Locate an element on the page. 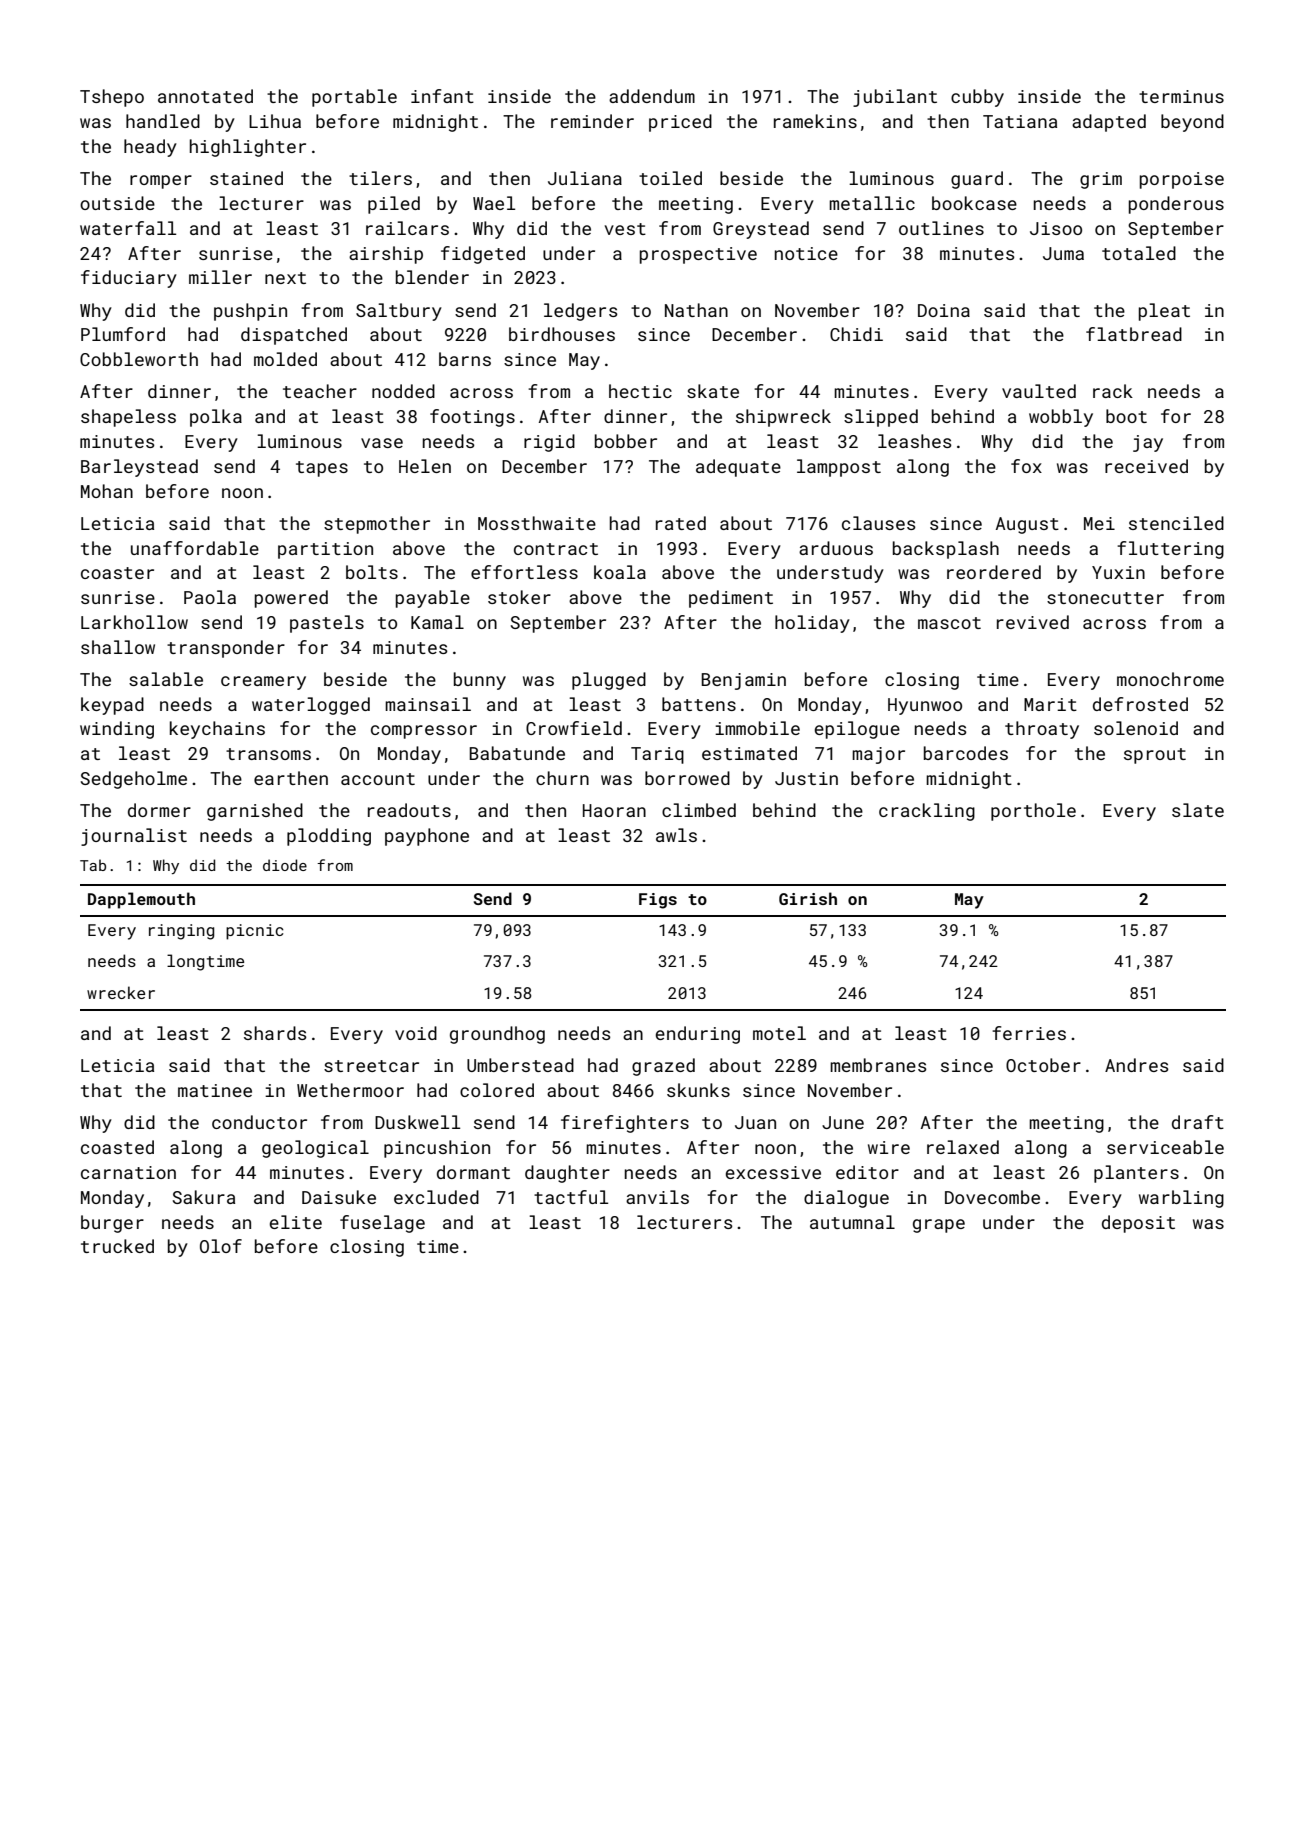  coaster is located at coordinates (117, 573).
